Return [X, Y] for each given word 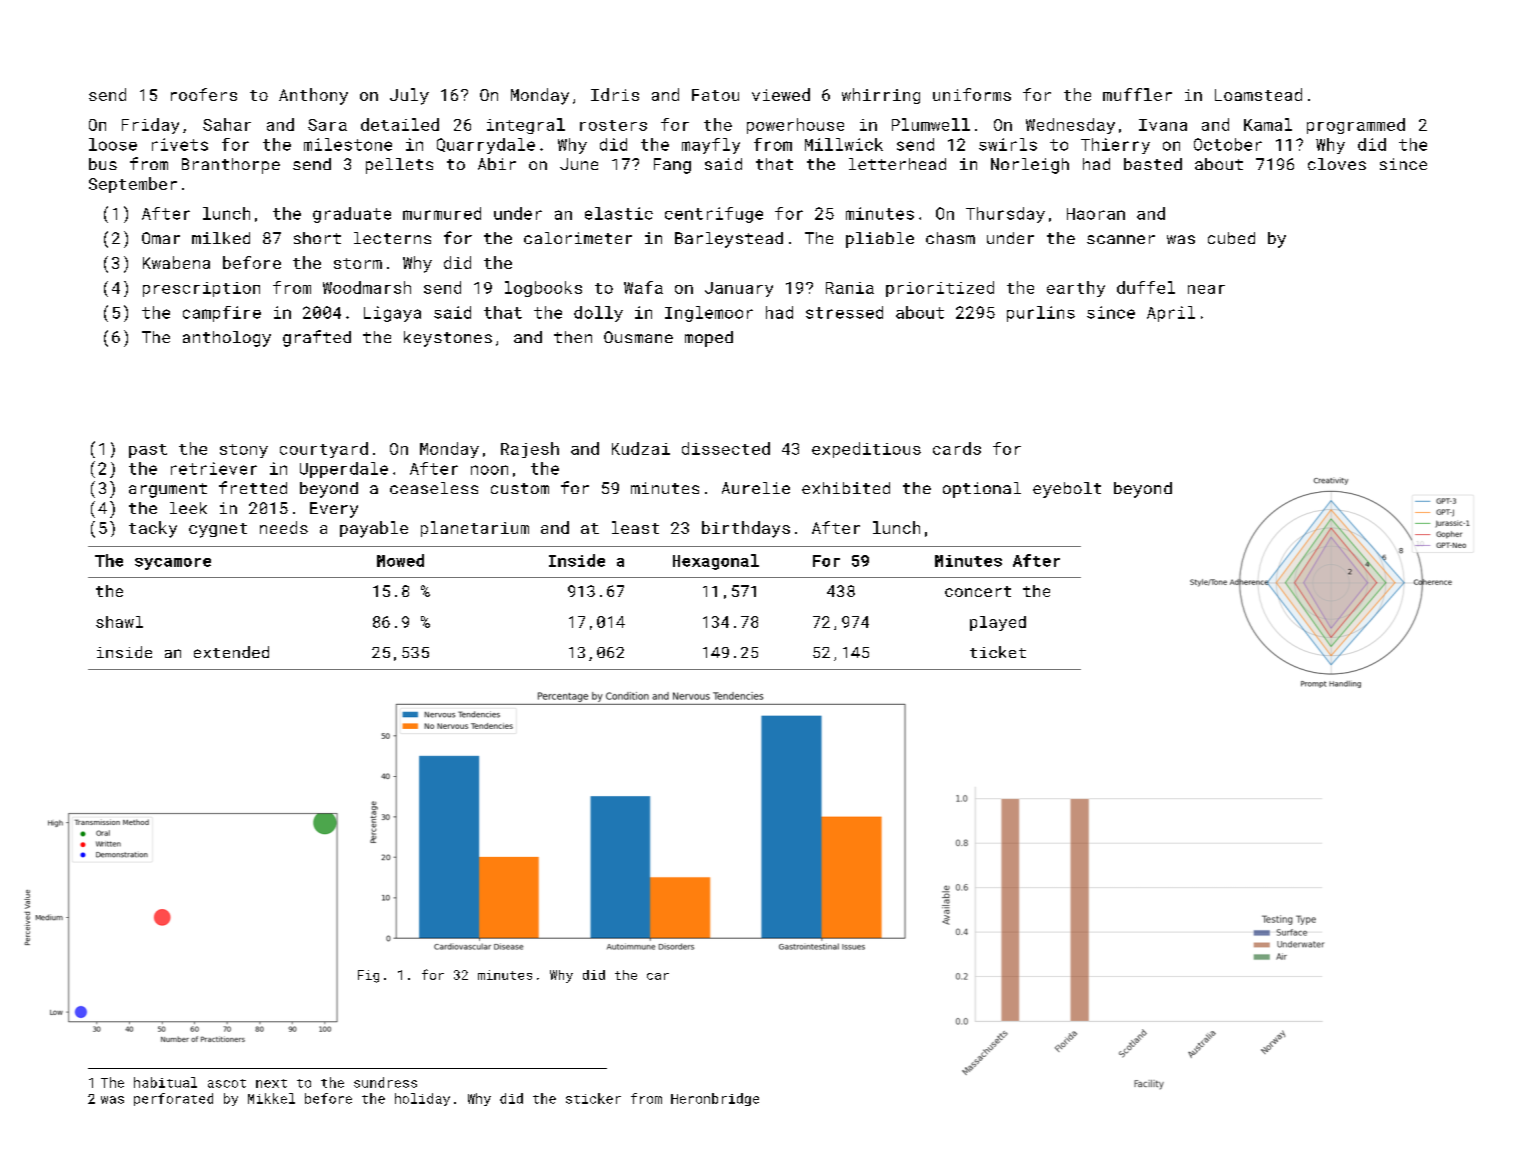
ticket [998, 652]
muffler [1137, 94]
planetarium [475, 529]
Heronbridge [715, 1099]
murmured [442, 213]
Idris [615, 94]
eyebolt [1067, 490]
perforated [173, 1099]
